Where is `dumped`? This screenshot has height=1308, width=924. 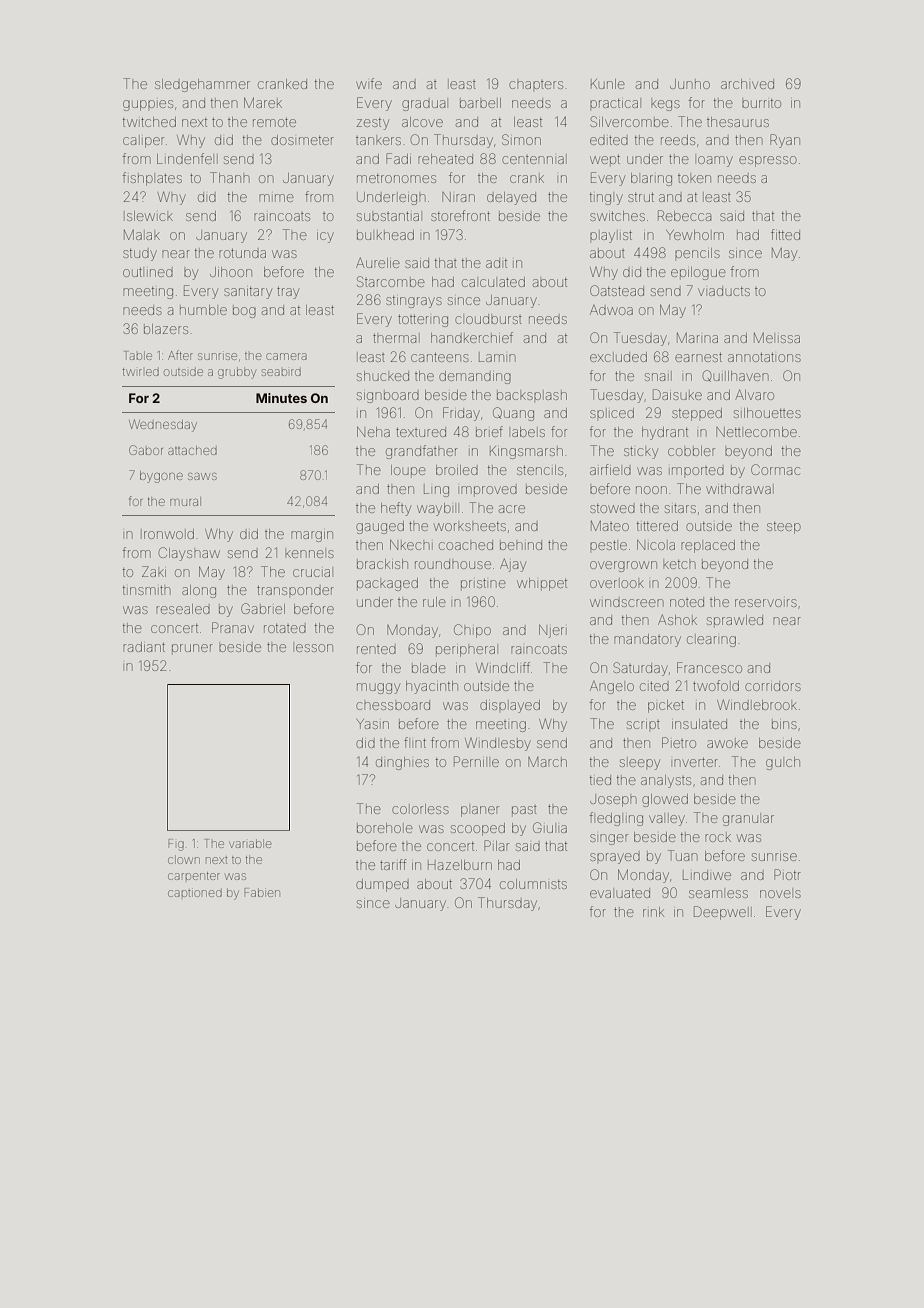 dumped is located at coordinates (382, 885).
